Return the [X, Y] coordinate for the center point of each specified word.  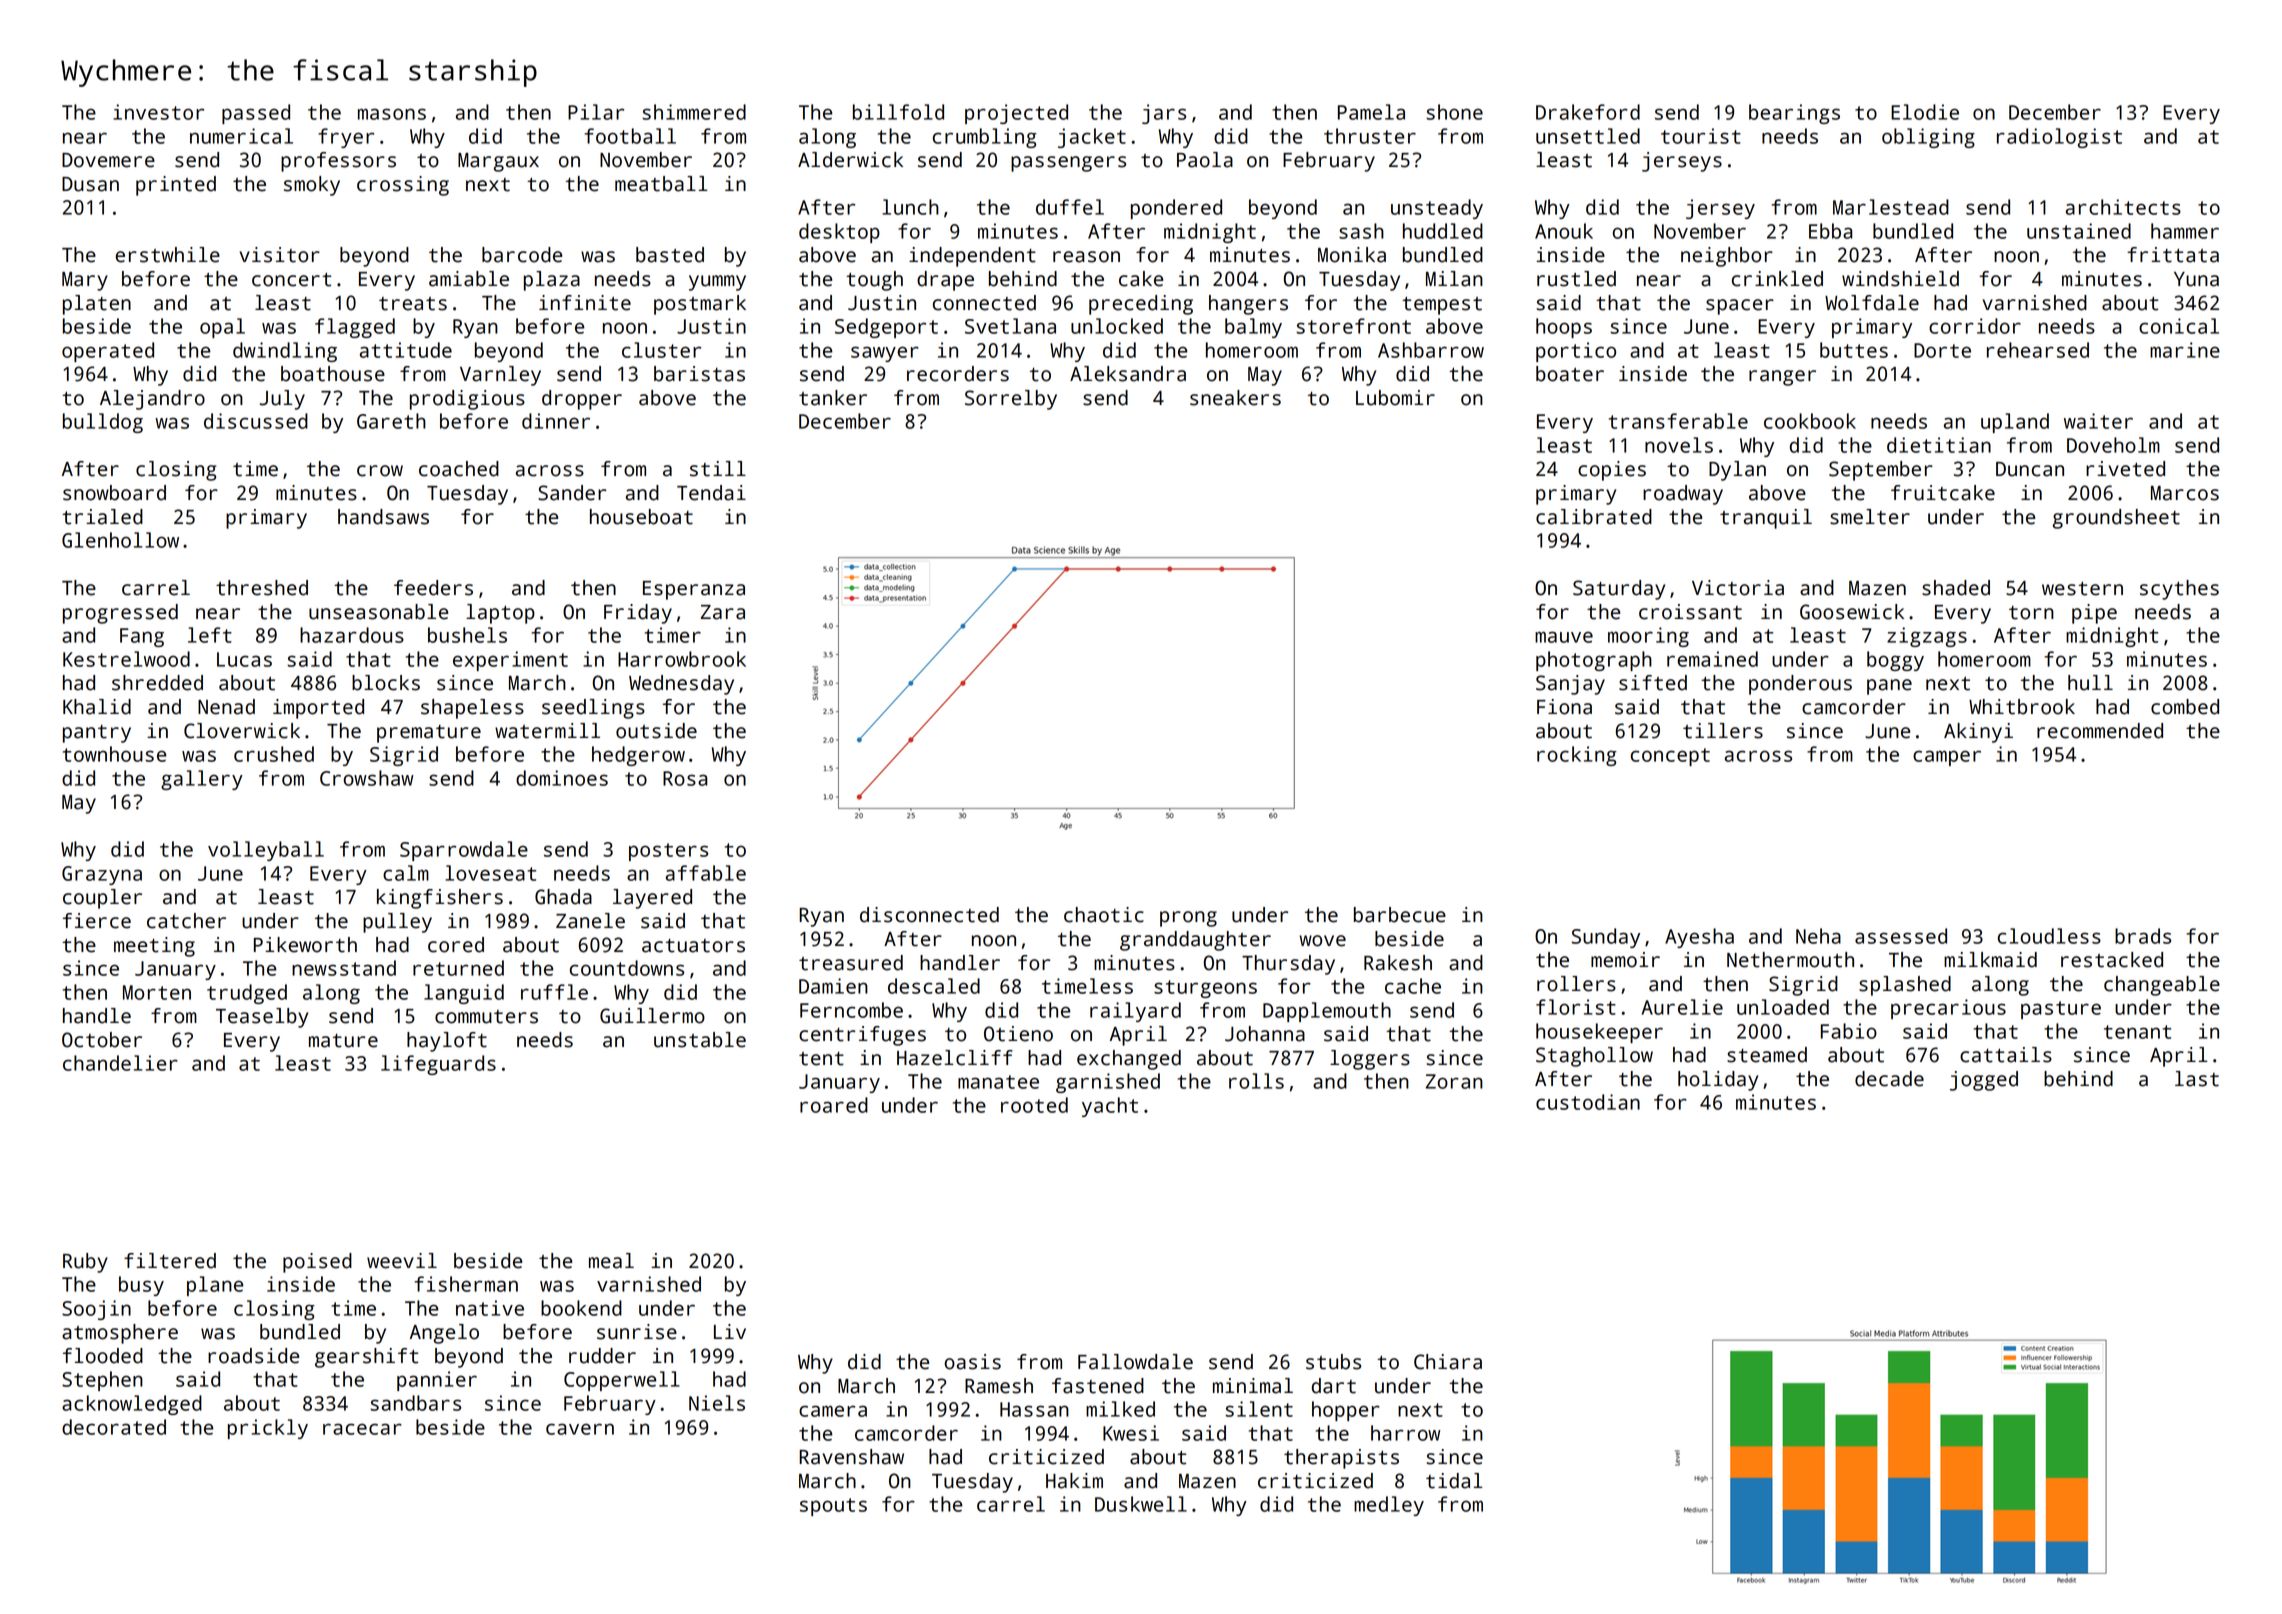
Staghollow [1594, 1057]
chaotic [1104, 915]
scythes [2179, 590]
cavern [580, 1429]
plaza [552, 281]
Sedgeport [886, 328]
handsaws [383, 517]
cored [456, 945]
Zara [723, 612]
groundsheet [2116, 519]
